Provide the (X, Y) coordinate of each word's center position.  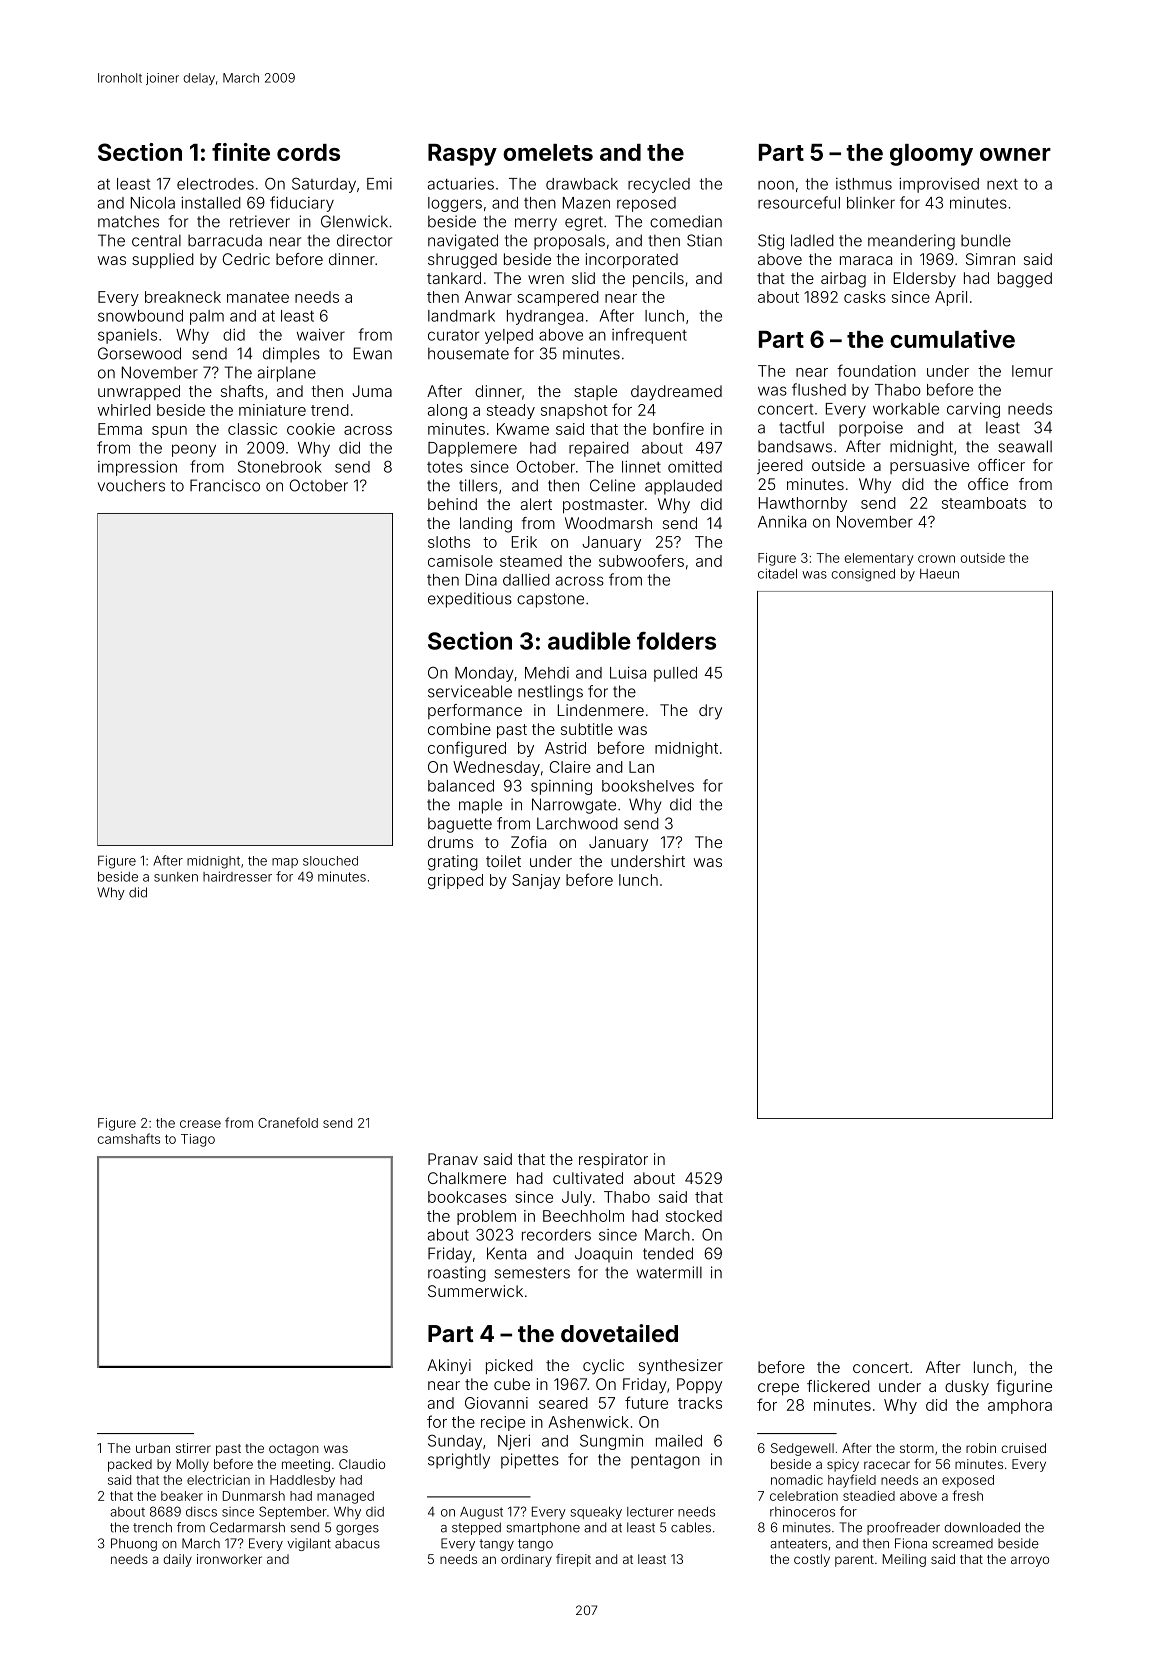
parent (854, 1561)
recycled (659, 185)
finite (241, 152)
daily (177, 1560)
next (1002, 184)
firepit (573, 1560)
